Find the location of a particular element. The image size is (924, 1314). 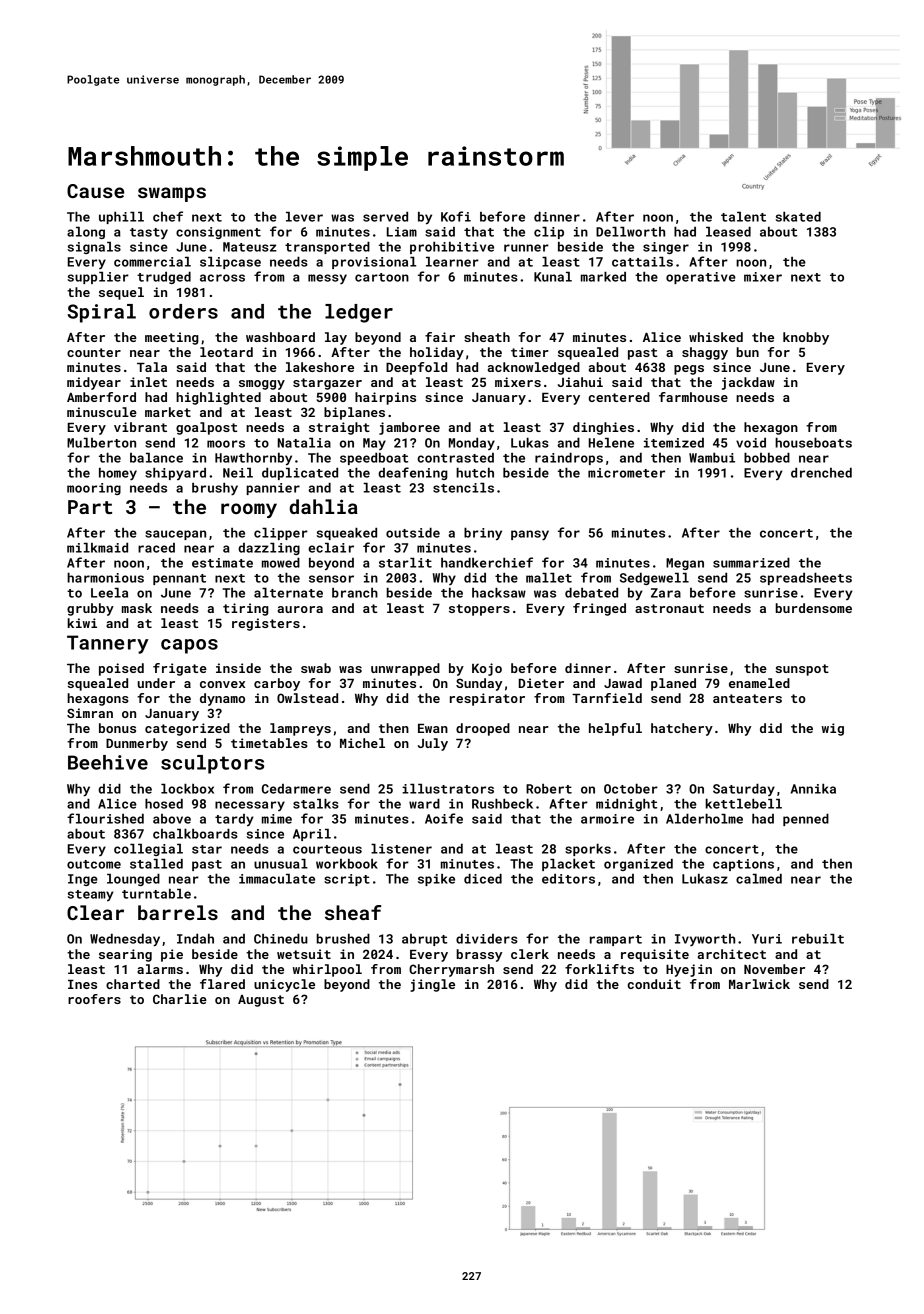

necessary is located at coordinates (250, 806).
